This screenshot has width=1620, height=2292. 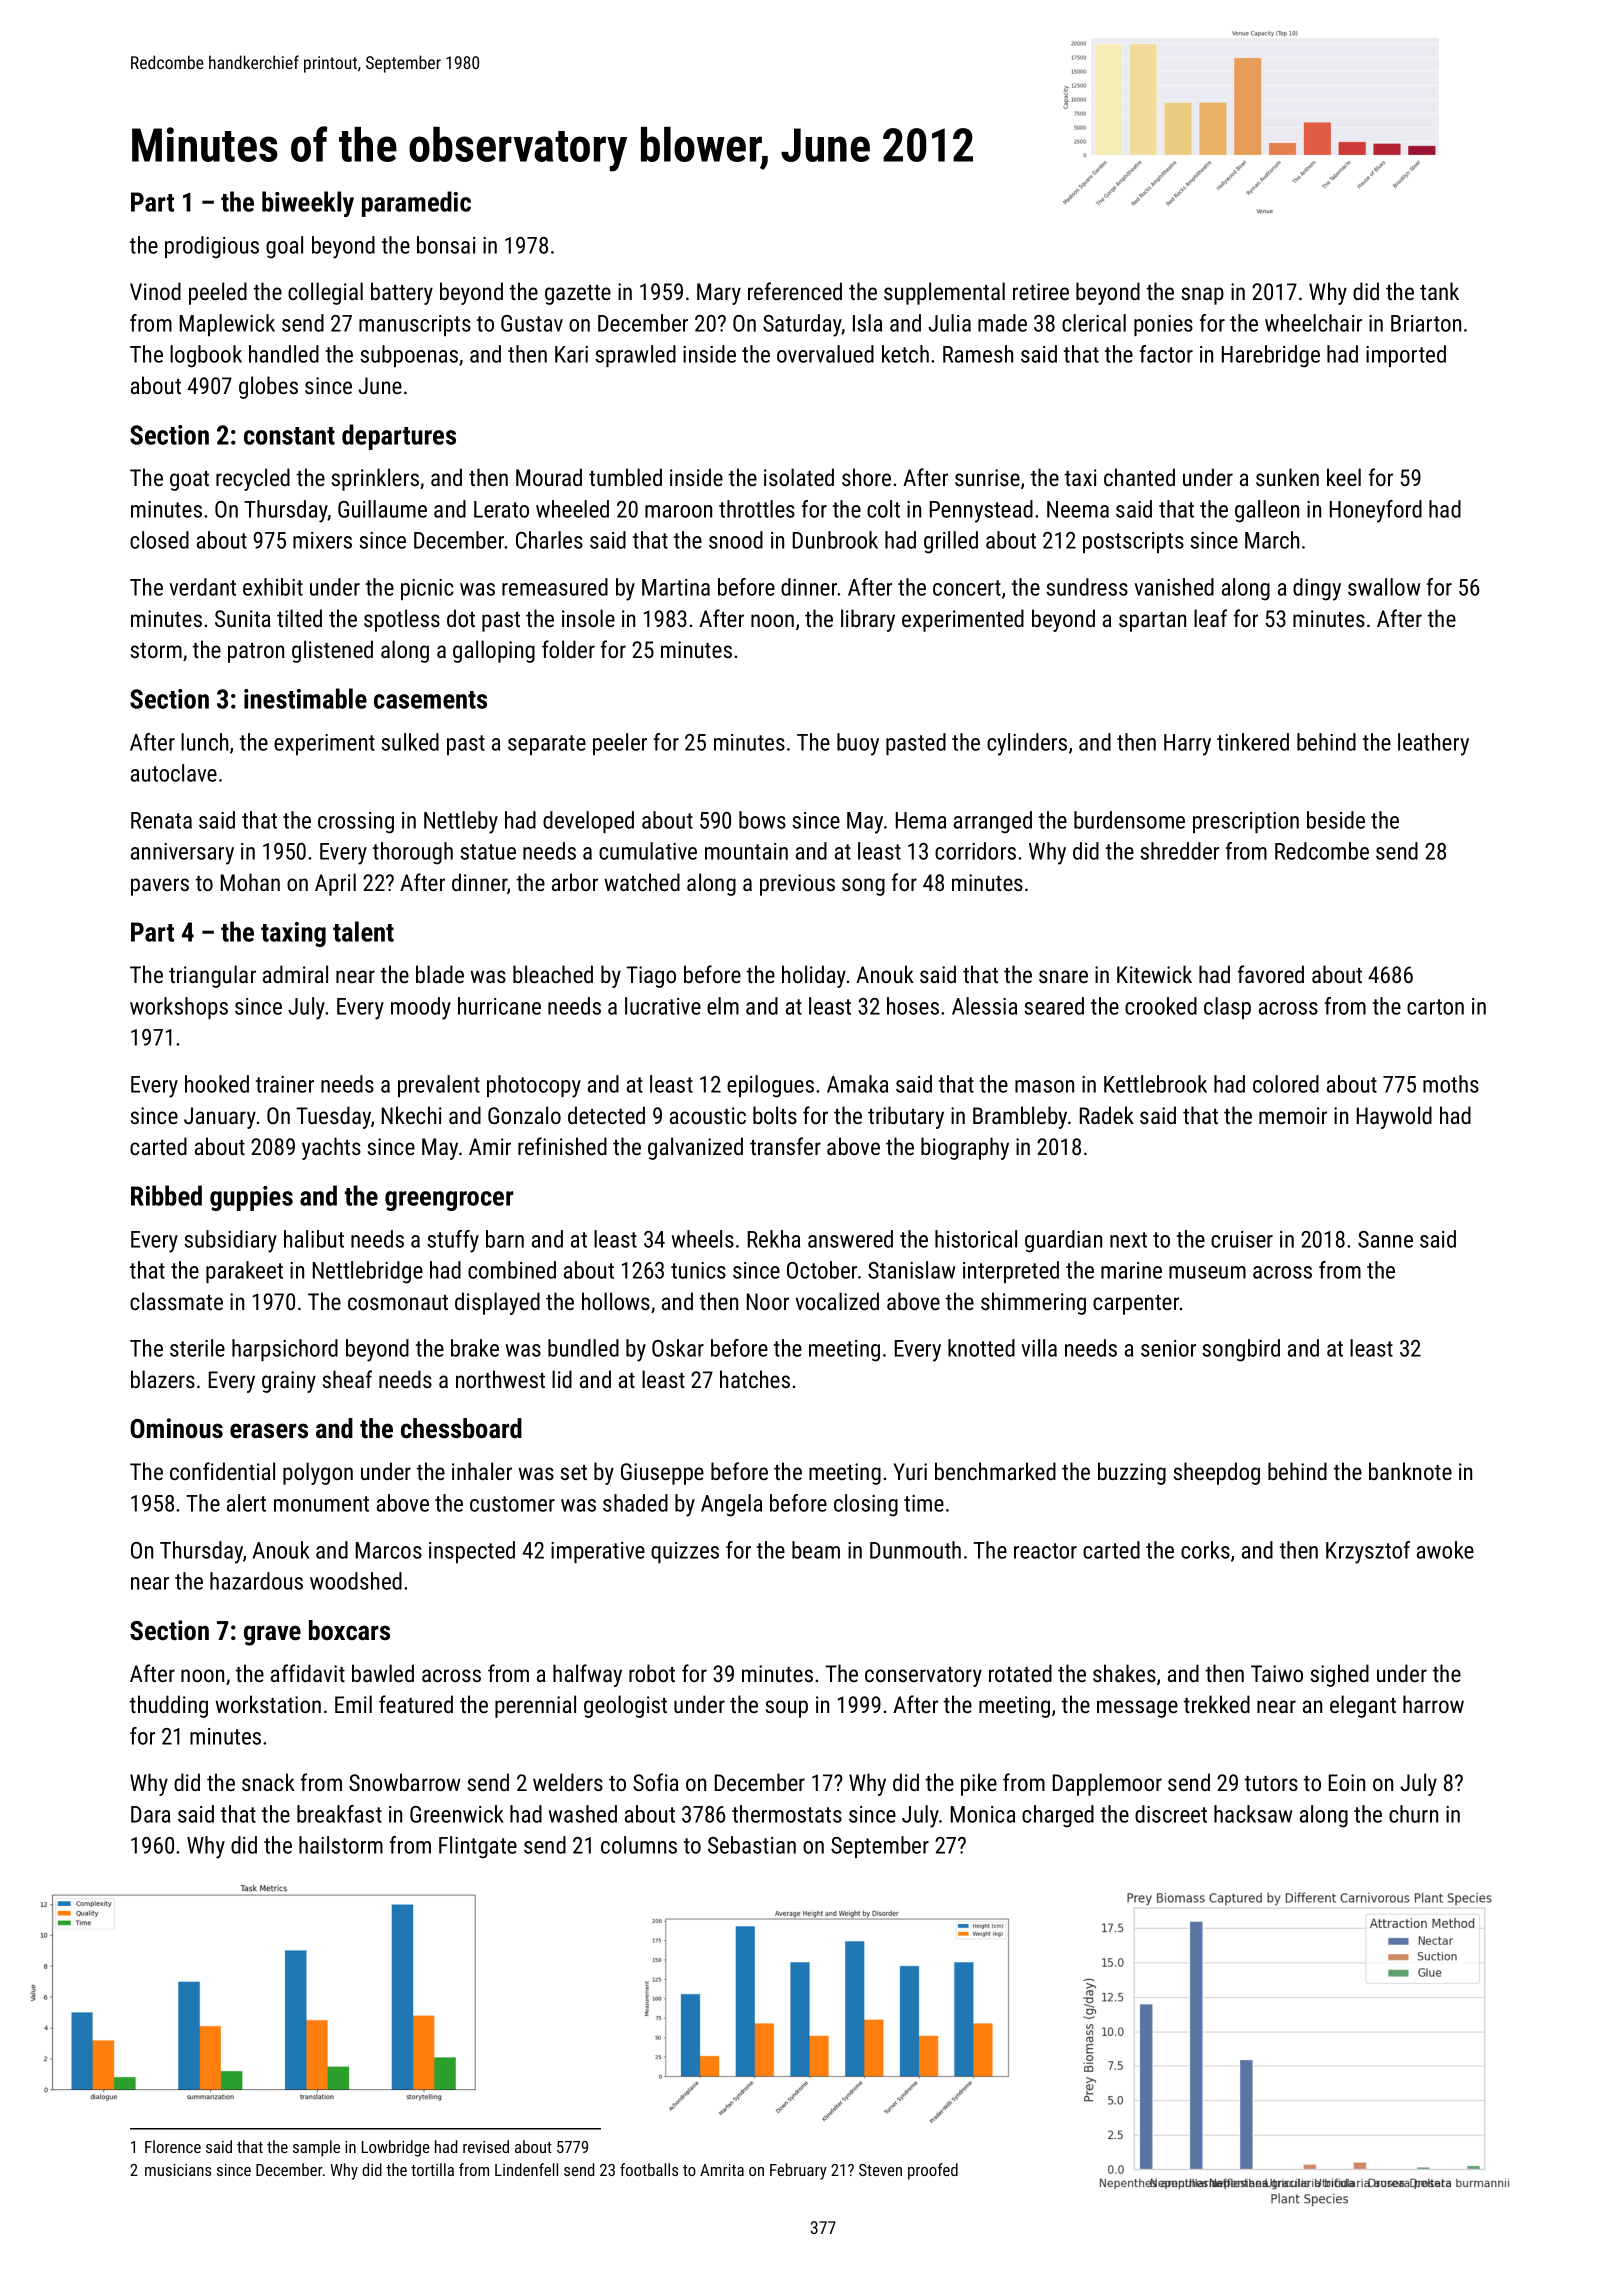 I want to click on Briarton, so click(x=1426, y=323).
